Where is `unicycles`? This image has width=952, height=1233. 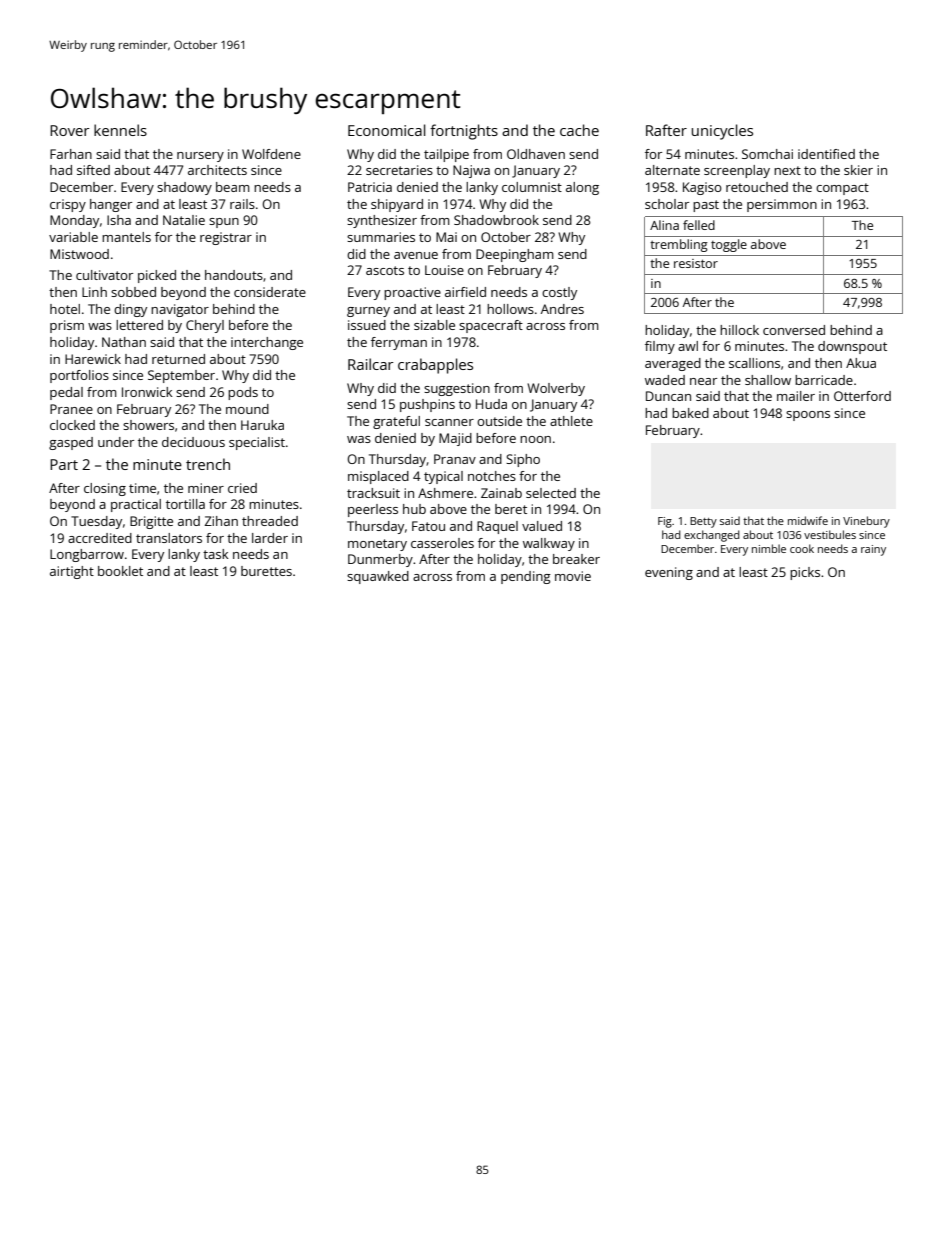 unicycles is located at coordinates (722, 132).
